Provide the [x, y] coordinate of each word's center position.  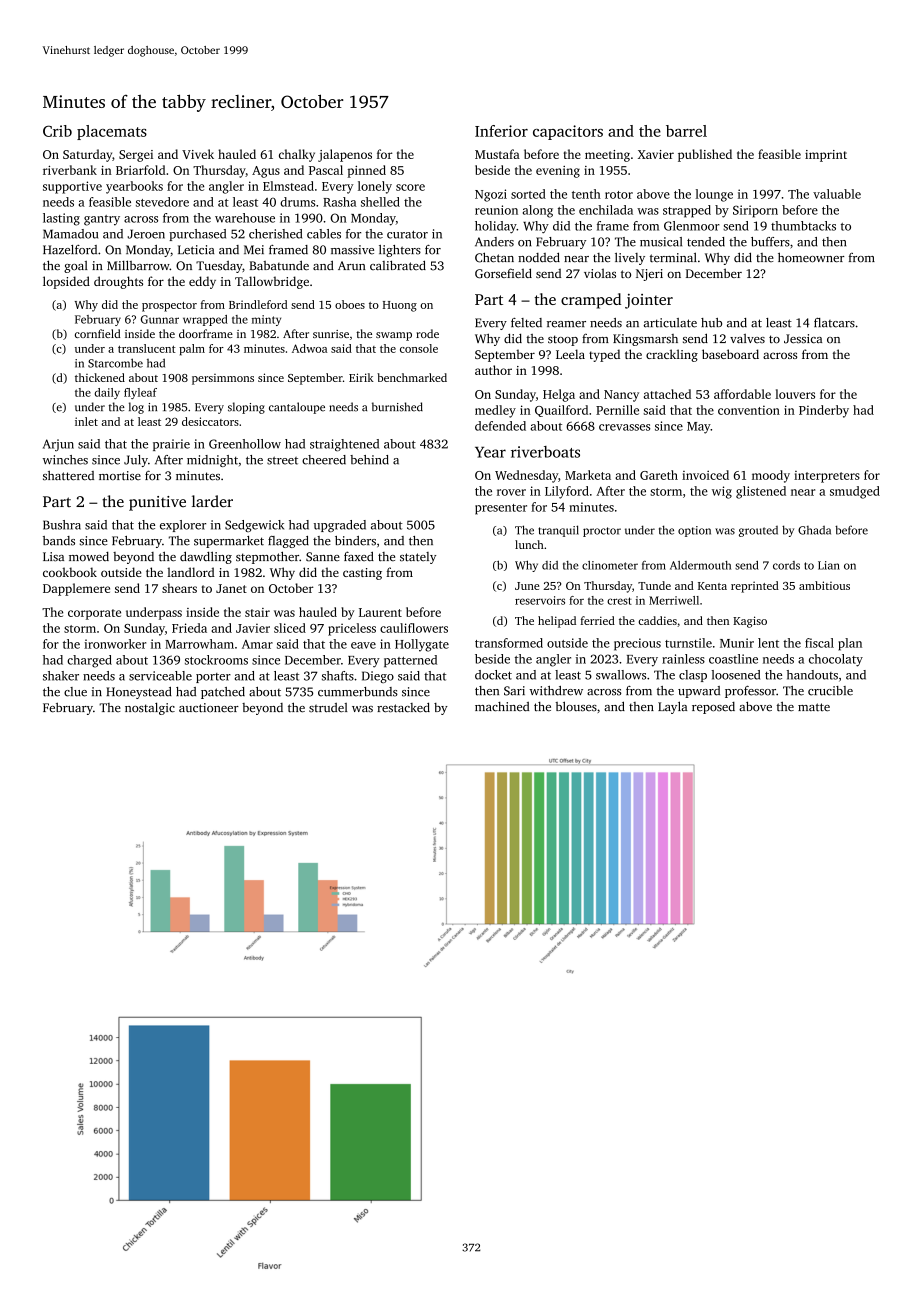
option [694, 531]
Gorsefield [503, 273]
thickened [100, 377]
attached [667, 394]
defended [500, 426]
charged [89, 661]
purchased [197, 235]
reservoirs [540, 600]
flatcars [834, 323]
